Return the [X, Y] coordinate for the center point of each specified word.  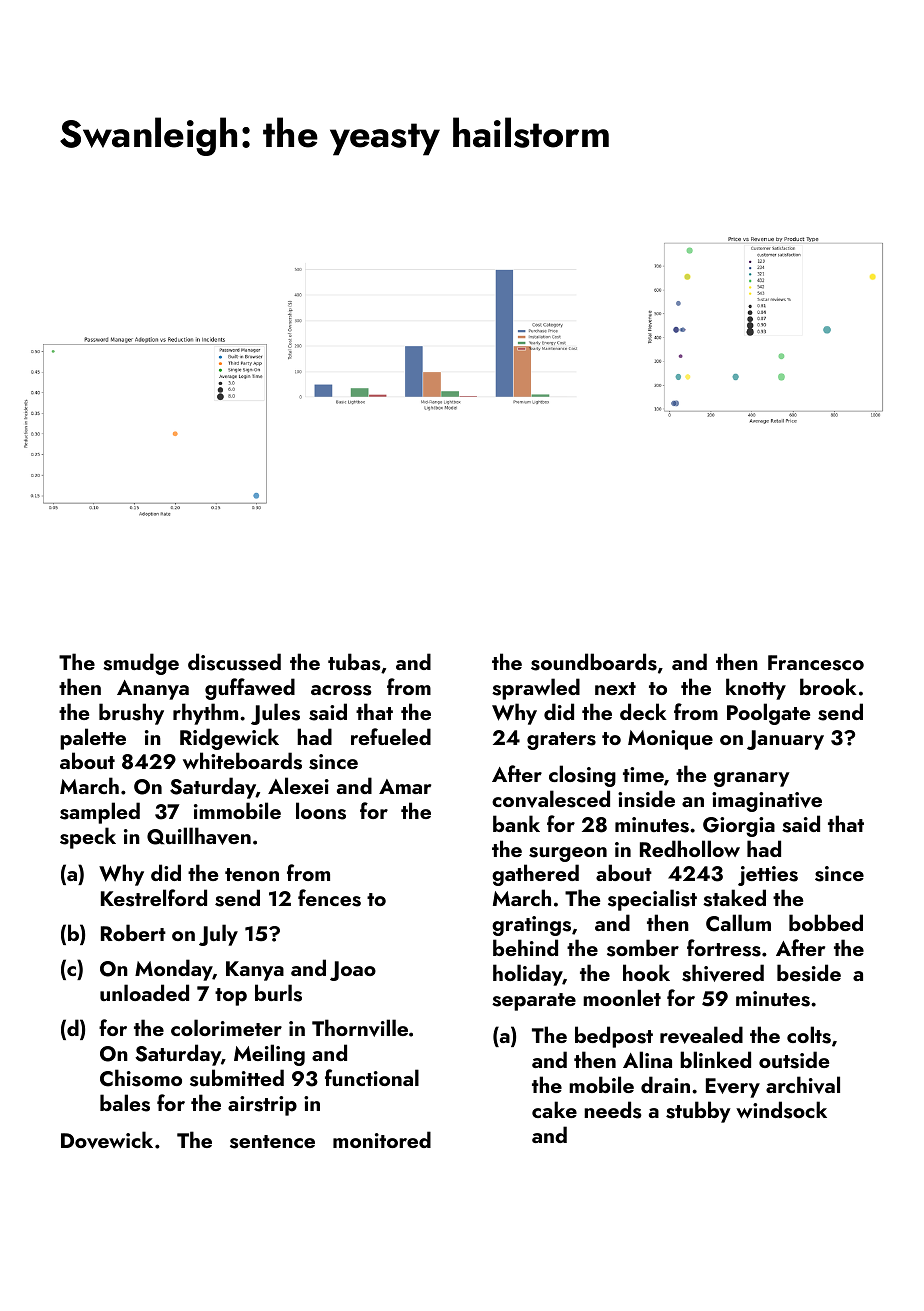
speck [88, 838]
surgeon [568, 854]
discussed [234, 662]
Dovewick [107, 1140]
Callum [738, 923]
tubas [354, 662]
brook [828, 686]
